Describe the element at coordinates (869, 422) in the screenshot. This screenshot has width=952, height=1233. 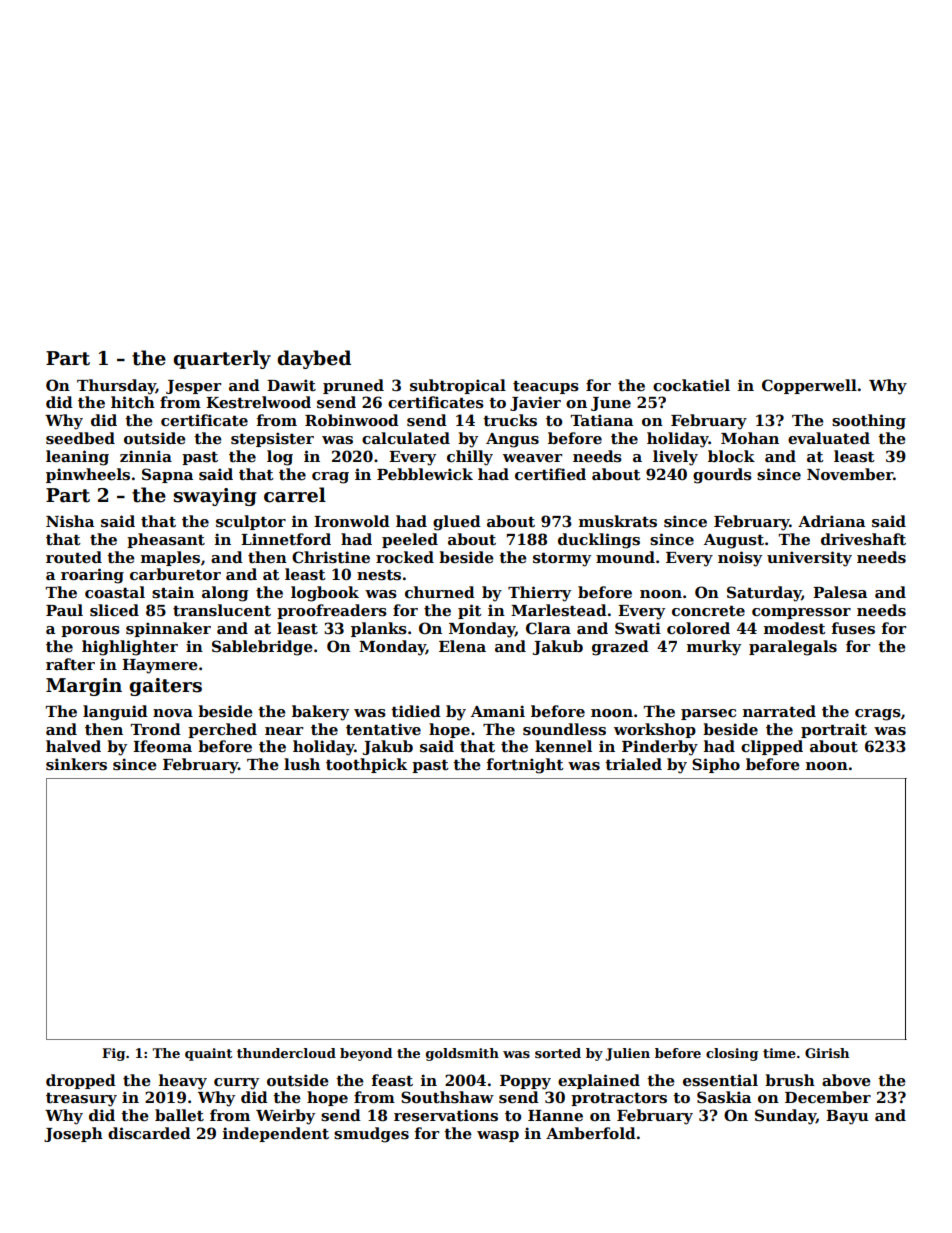
I see `soothing` at that location.
